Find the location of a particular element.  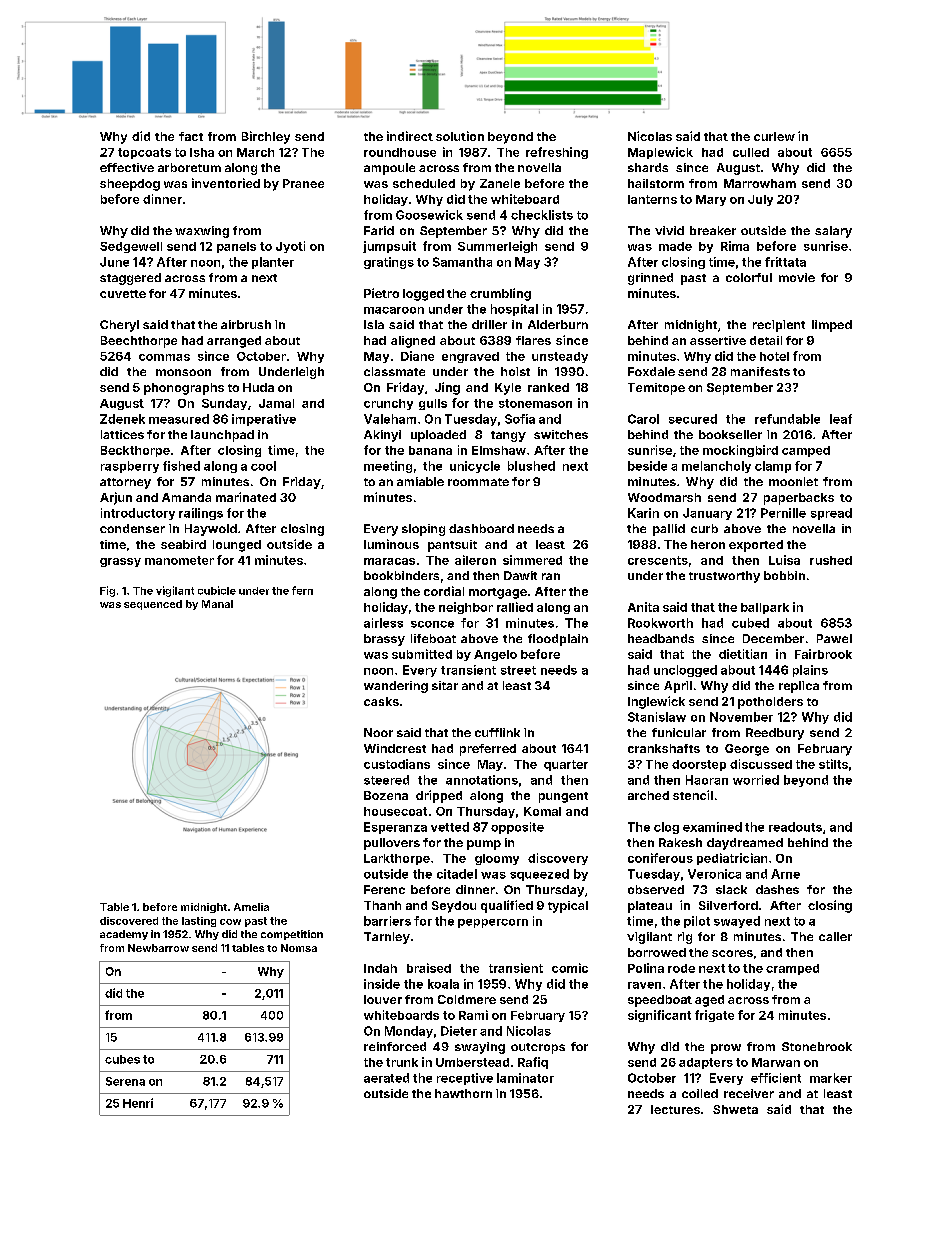

sequenced is located at coordinates (153, 605).
